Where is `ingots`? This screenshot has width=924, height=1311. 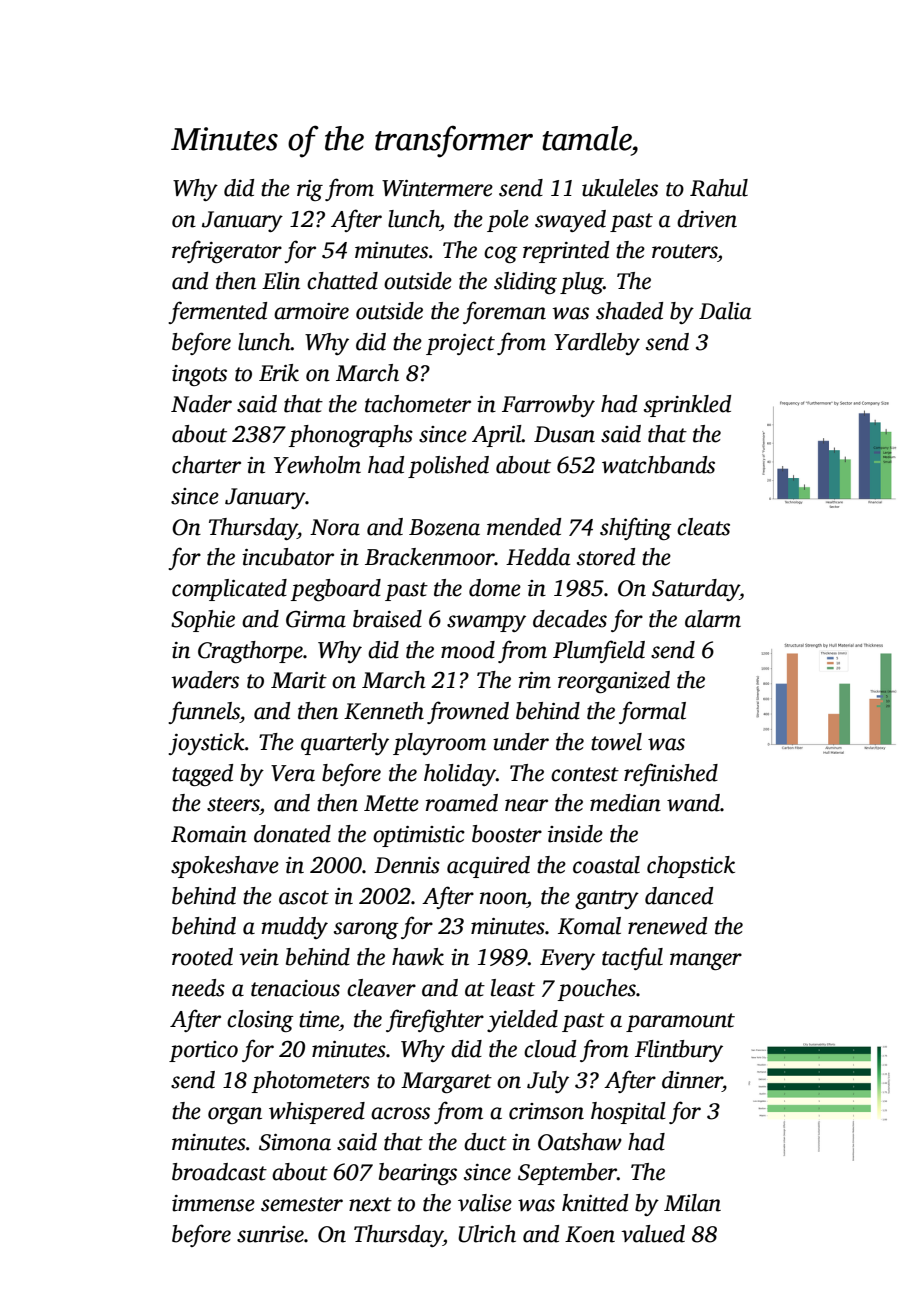 ingots is located at coordinates (199, 375).
